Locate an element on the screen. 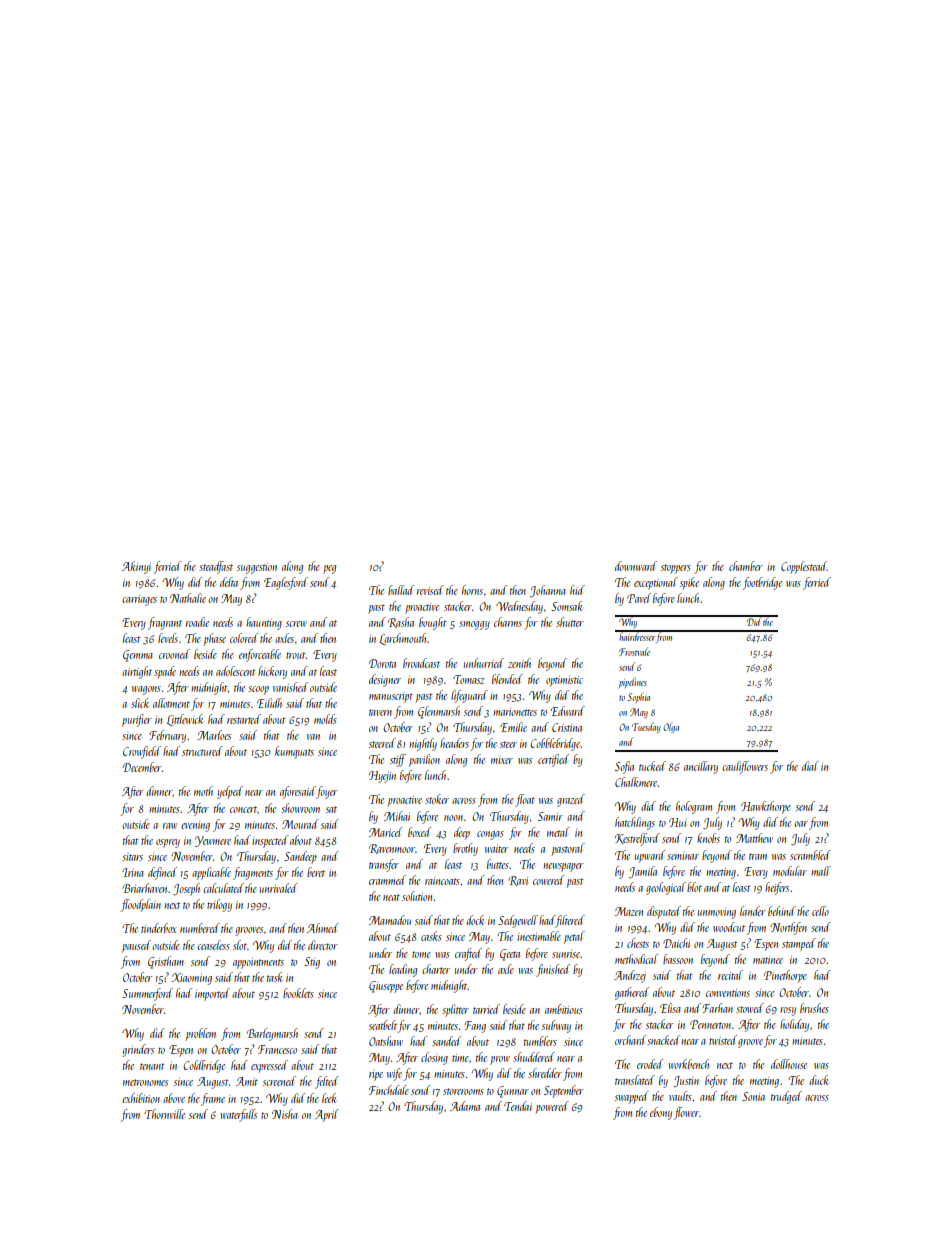 The width and height of the screenshot is (952, 1233). fragments is located at coordinates (253, 873).
